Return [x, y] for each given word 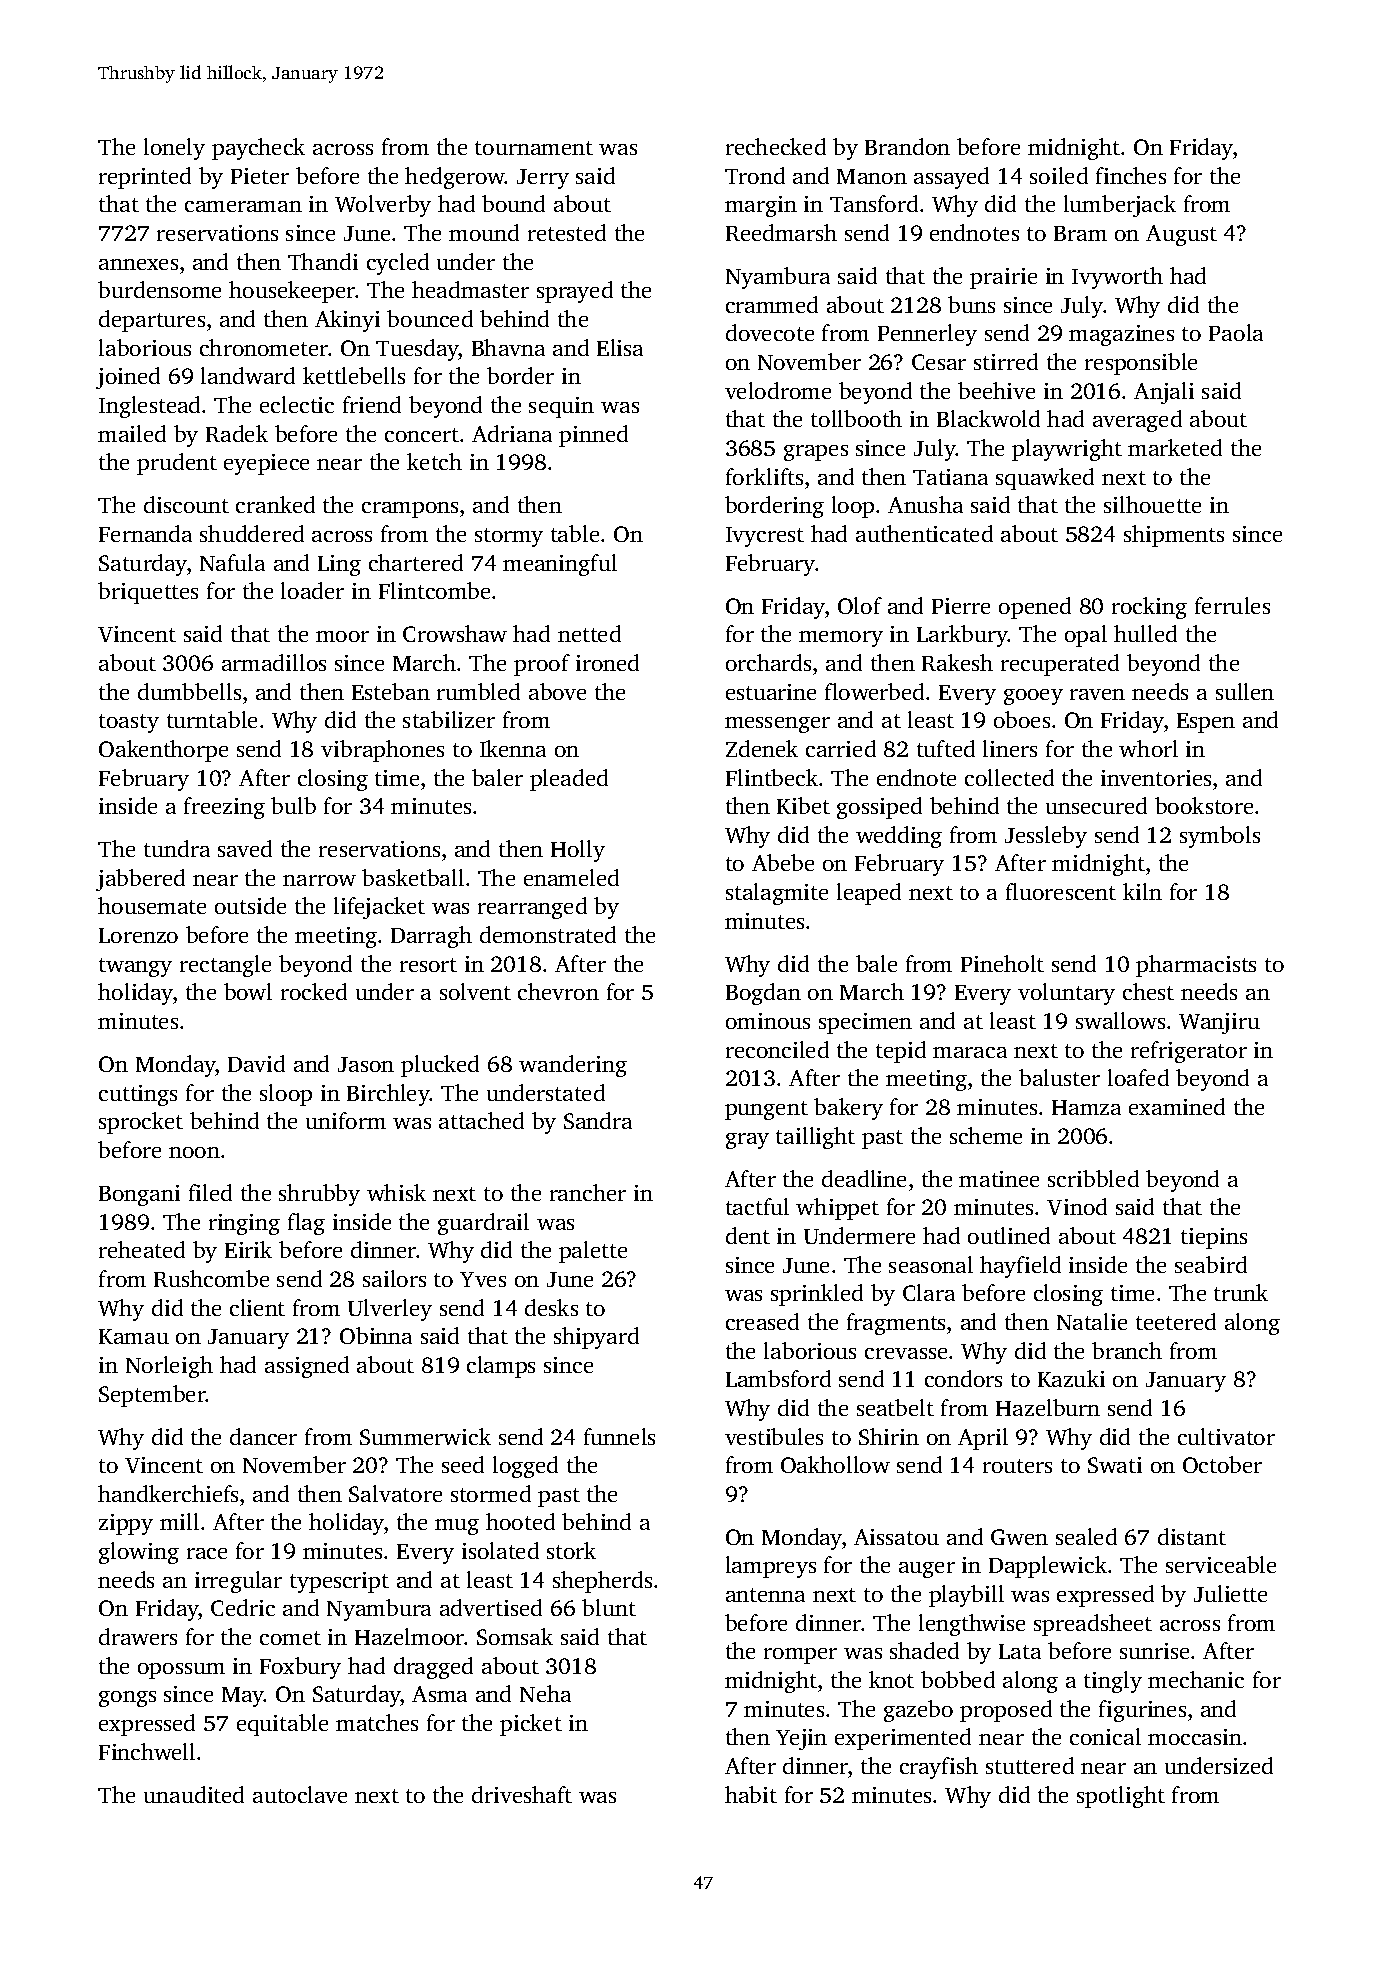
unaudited [194, 1794]
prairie [1003, 278]
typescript [339, 1582]
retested [567, 232]
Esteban [391, 691]
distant [1192, 1536]
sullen [1245, 691]
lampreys [771, 1567]
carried [841, 748]
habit [751, 1794]
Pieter [260, 176]
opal [1086, 636]
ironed [607, 662]
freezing [224, 808]
